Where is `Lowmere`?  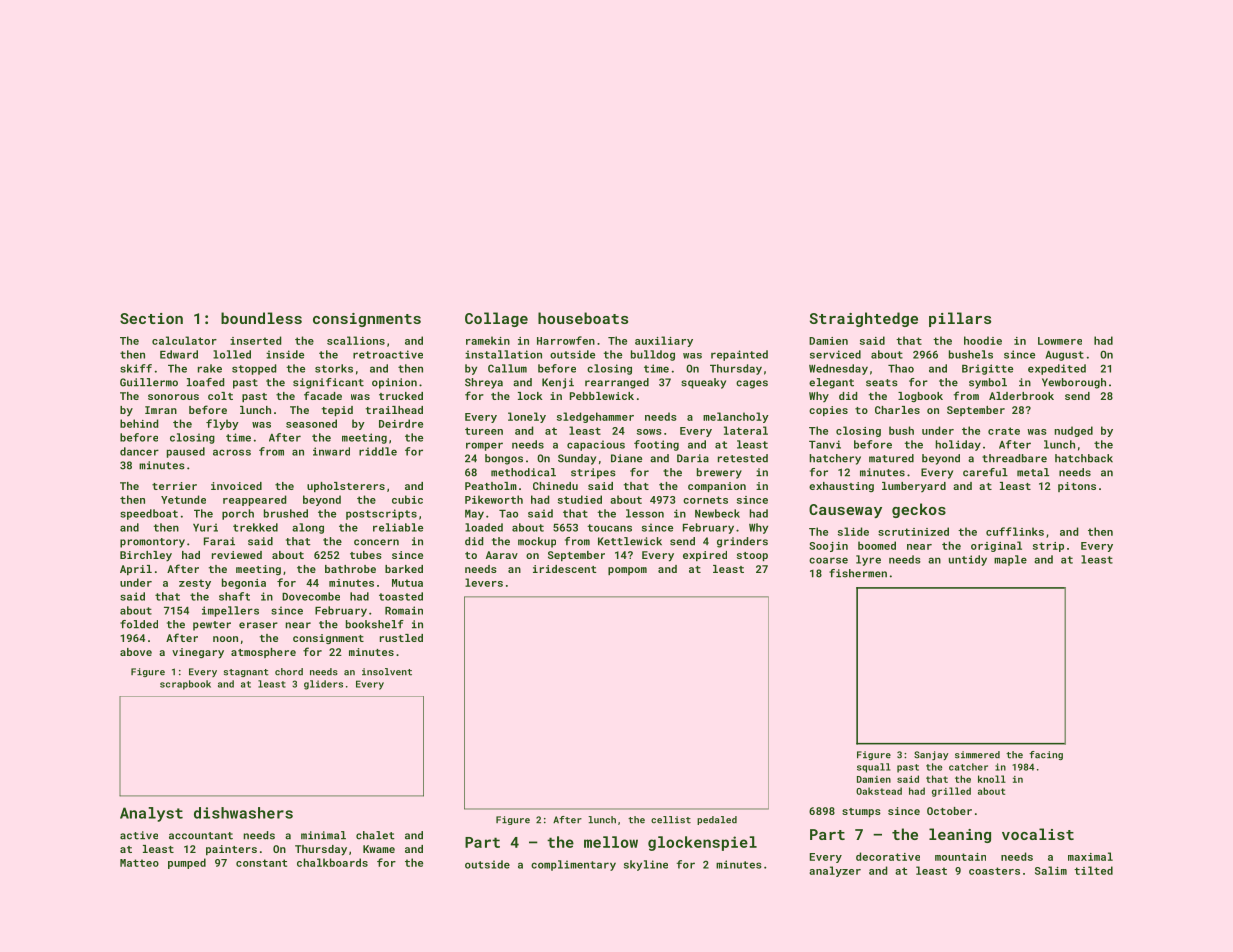 Lowmere is located at coordinates (1060, 341).
